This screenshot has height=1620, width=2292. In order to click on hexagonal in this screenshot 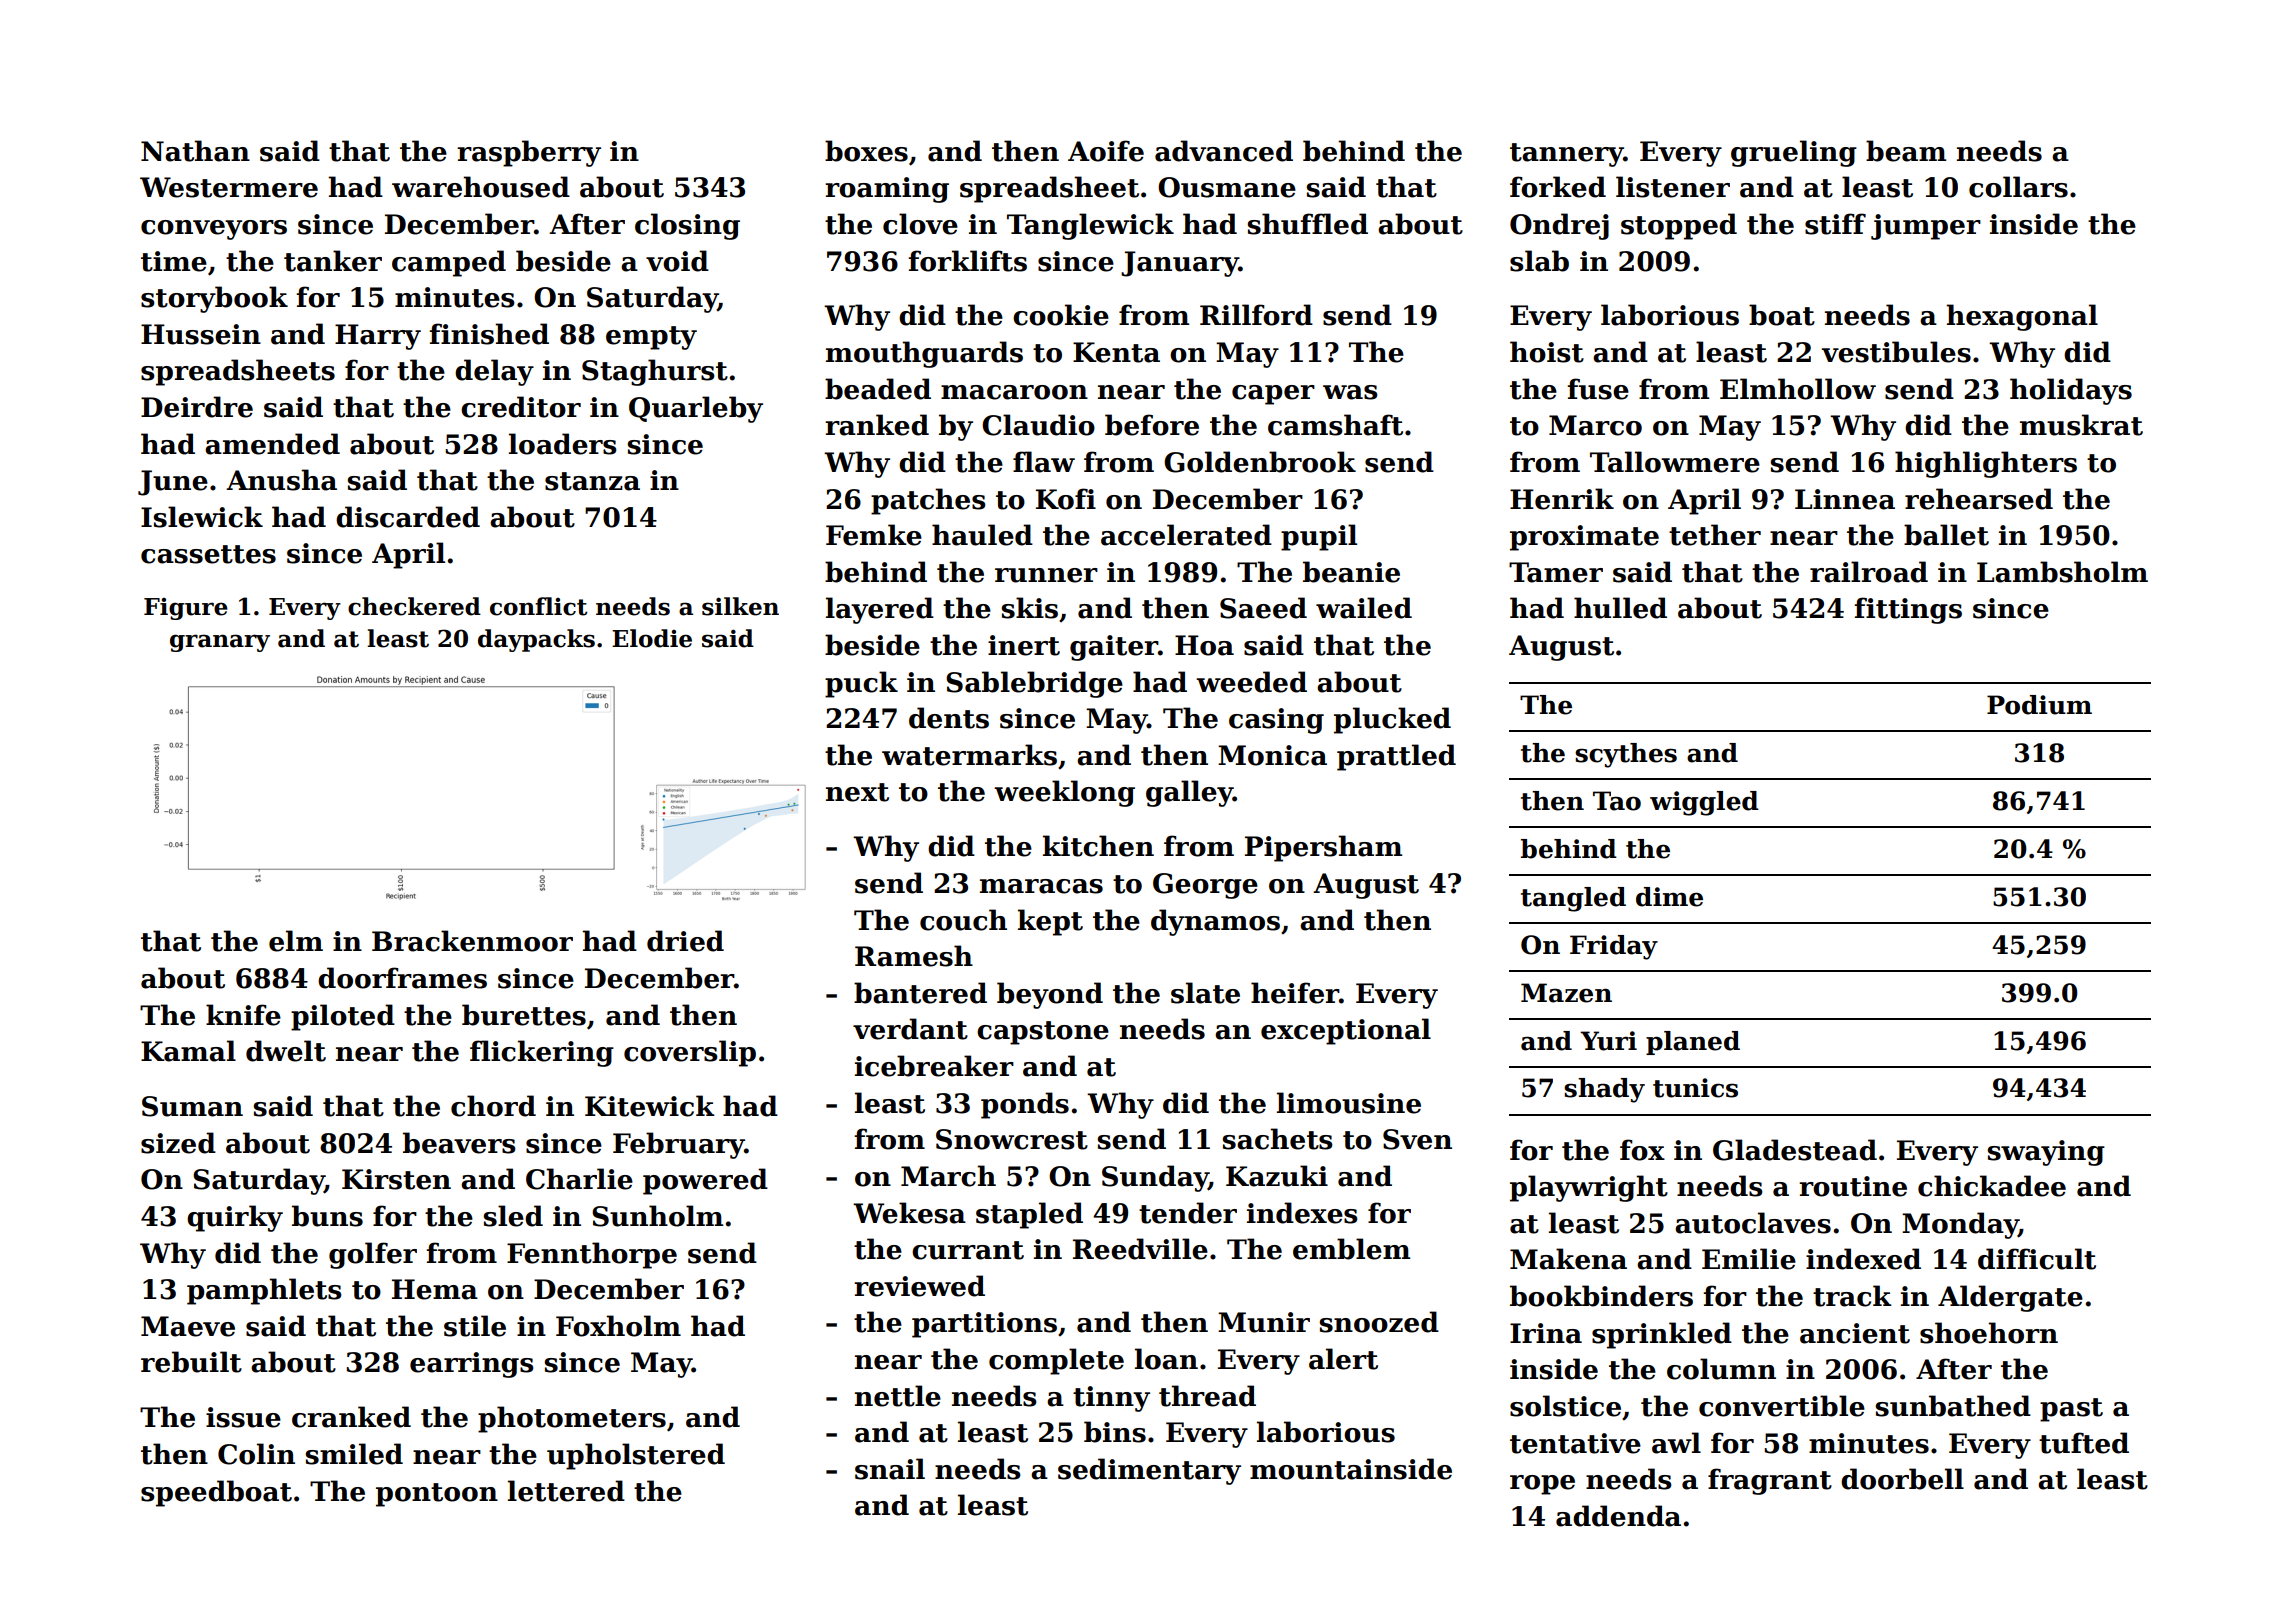, I will do `click(2022, 317)`.
